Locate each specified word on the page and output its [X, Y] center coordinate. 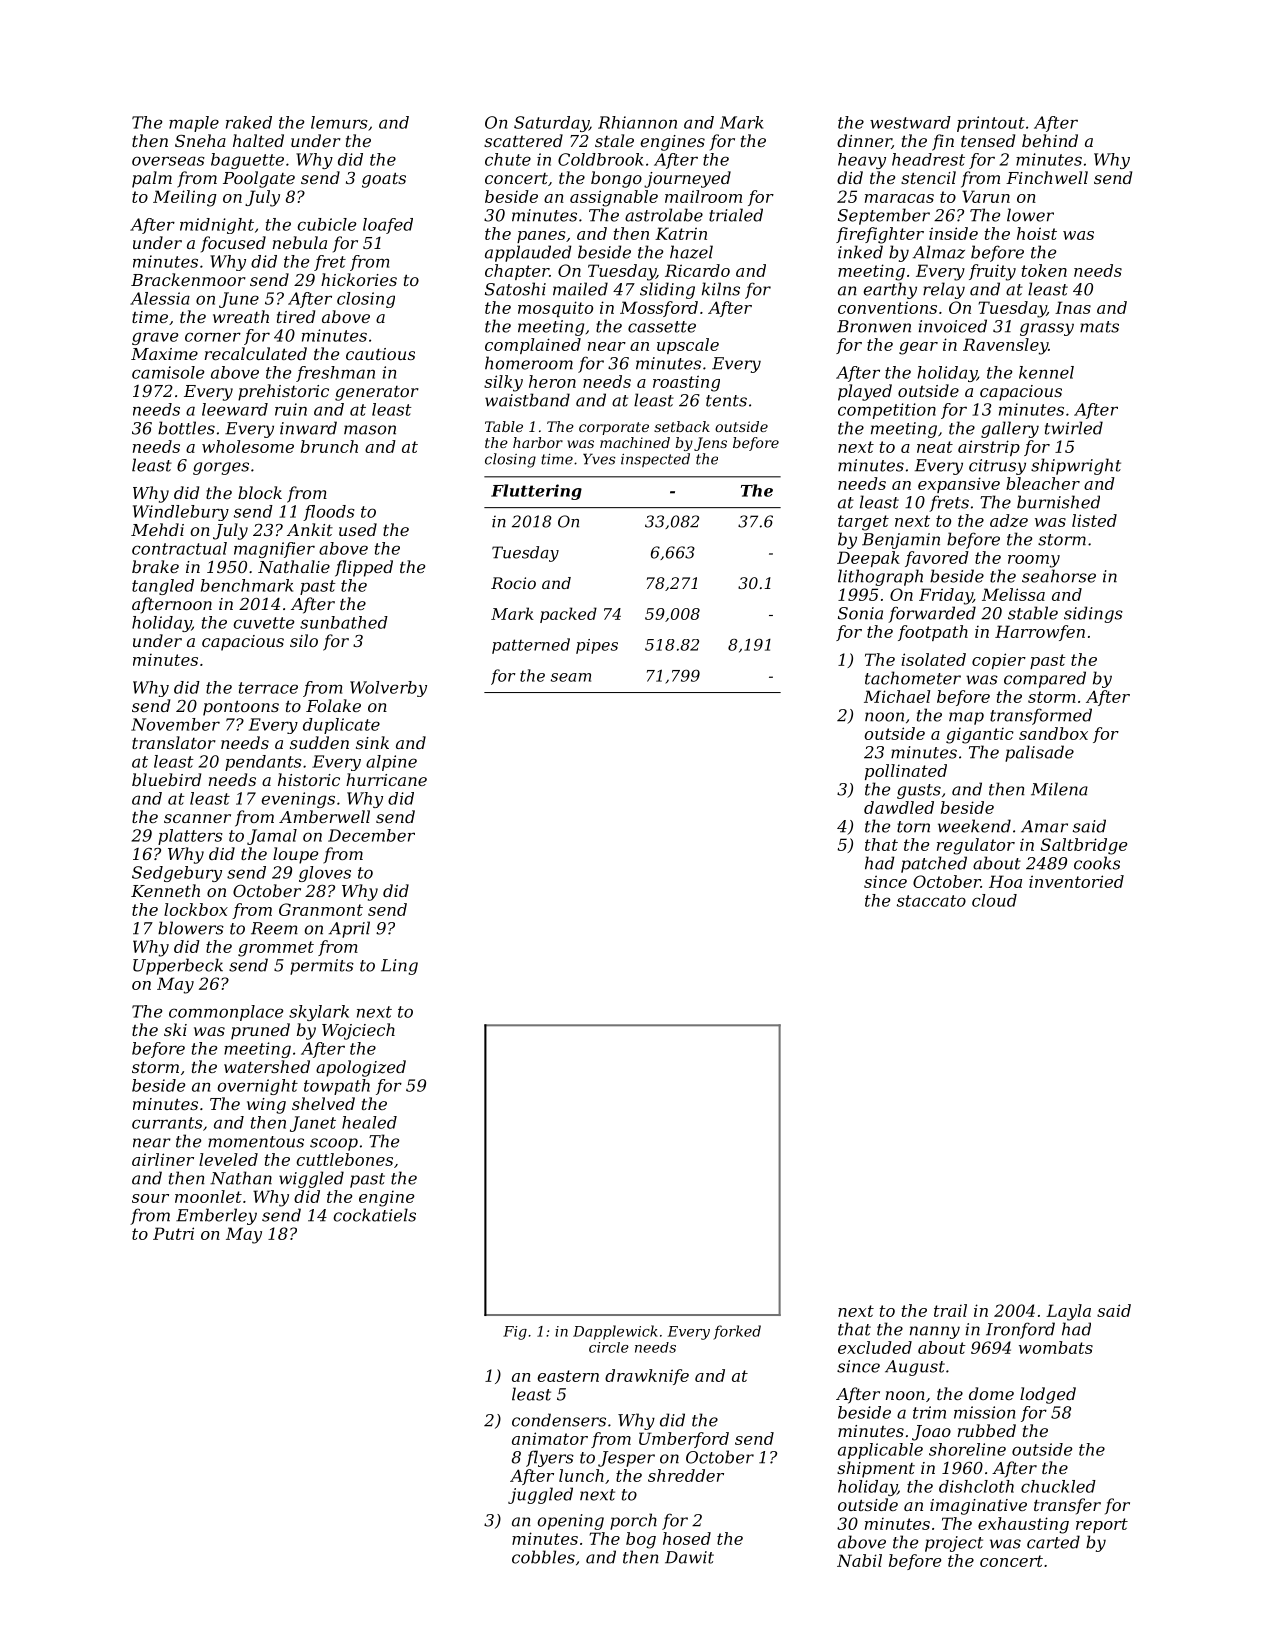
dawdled [899, 807]
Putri [173, 1233]
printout [991, 124]
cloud [994, 900]
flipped [364, 568]
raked [249, 122]
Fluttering [536, 492]
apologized [361, 1068]
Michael [897, 696]
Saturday [551, 124]
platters [190, 837]
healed [369, 1122]
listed [1094, 520]
